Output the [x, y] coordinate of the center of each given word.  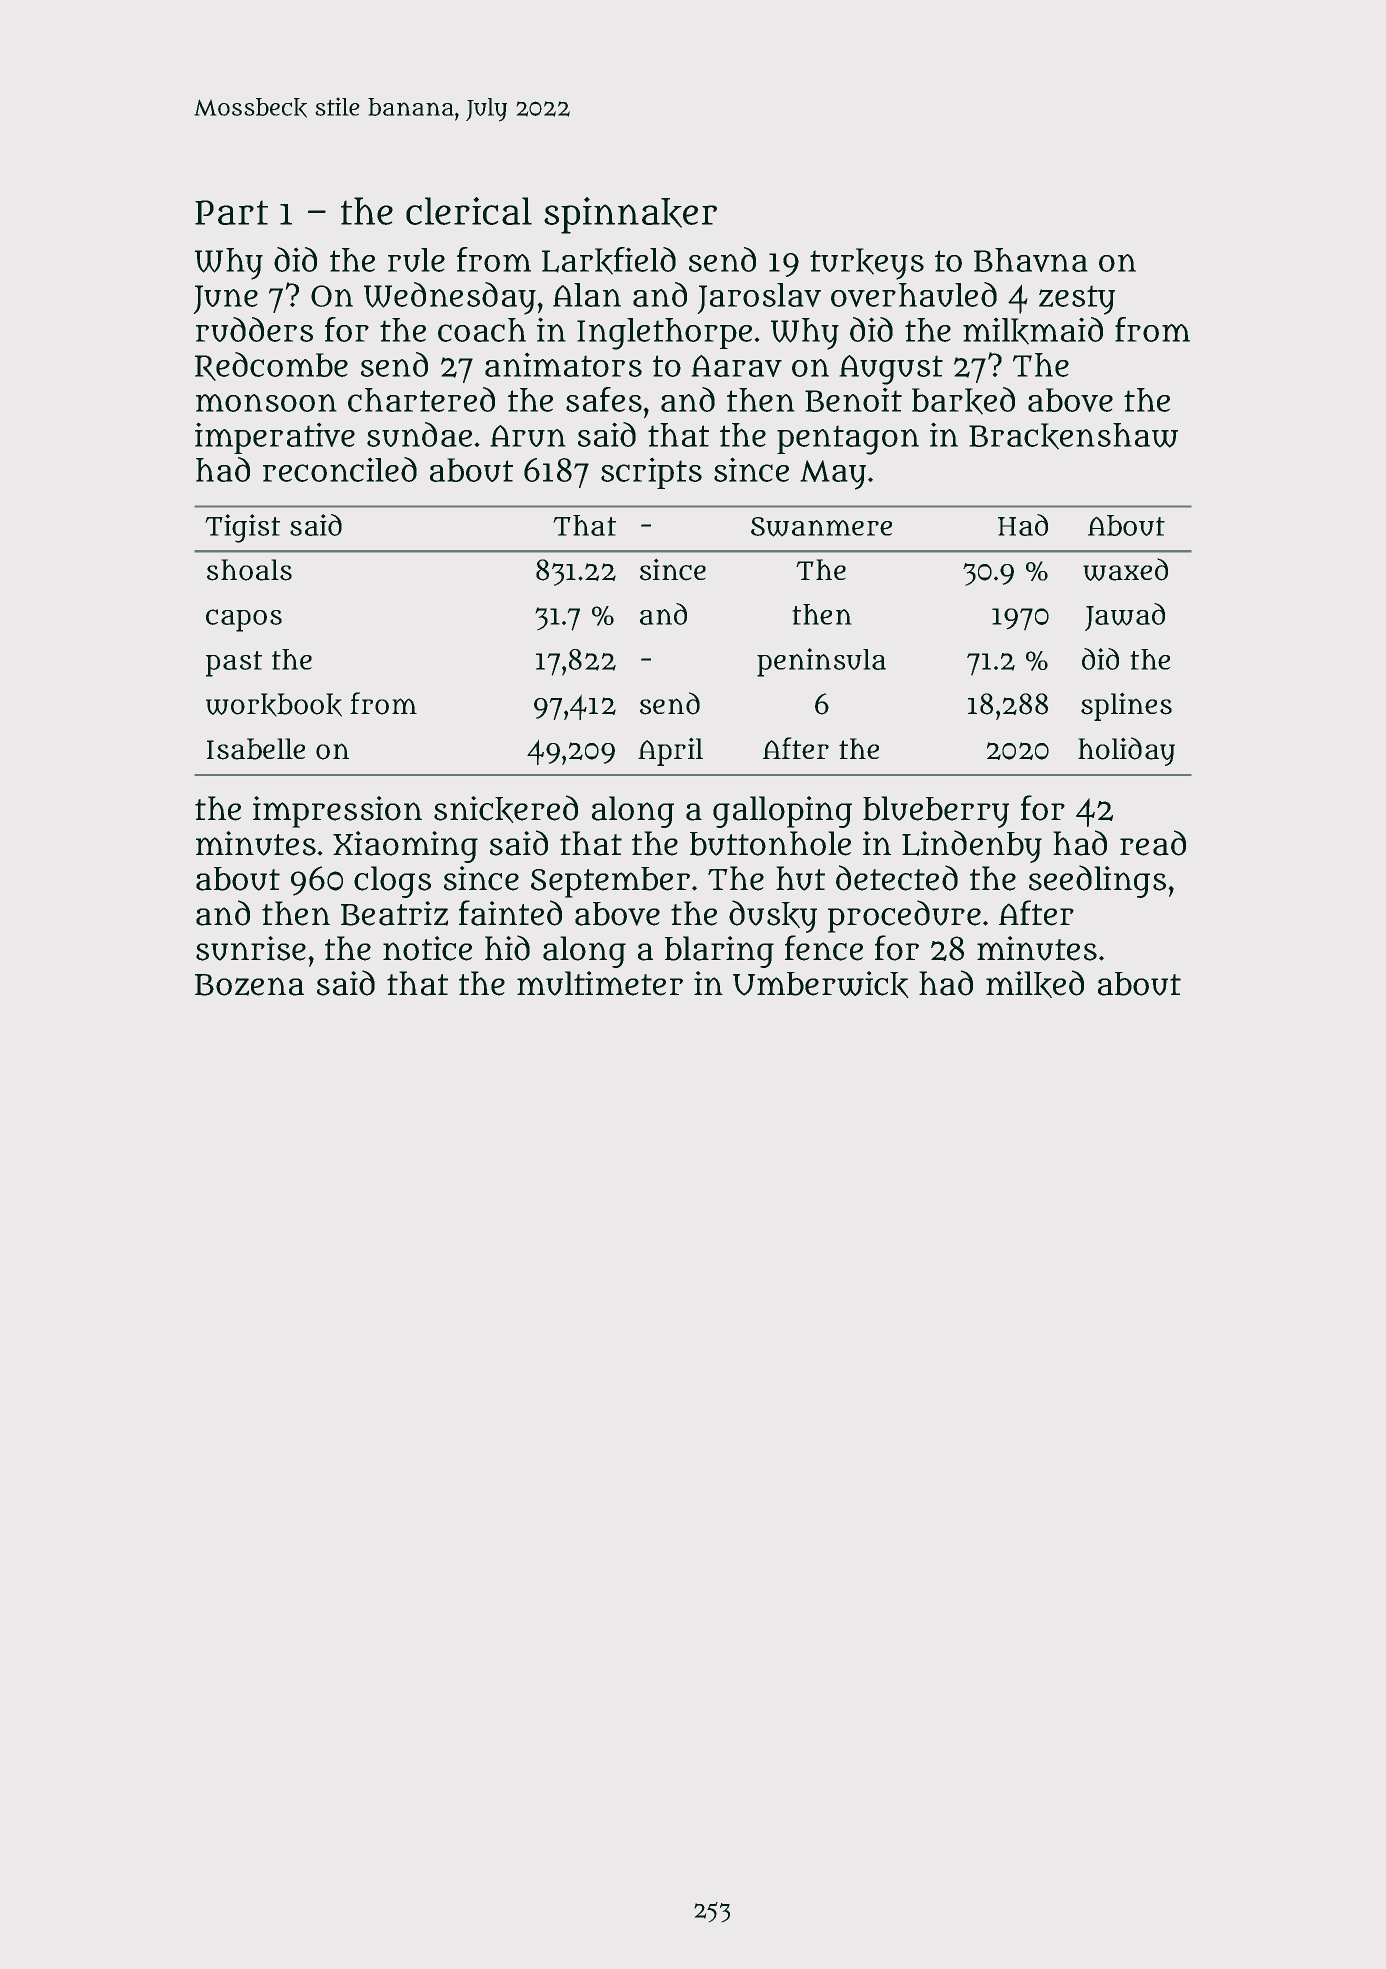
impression [337, 812]
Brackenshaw [1073, 436]
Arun [528, 436]
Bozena [249, 985]
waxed [1125, 569]
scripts [651, 473]
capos [244, 620]
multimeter [600, 983]
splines [1126, 706]
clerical [469, 211]
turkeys [867, 264]
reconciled [340, 469]
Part [231, 212]
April [670, 751]
